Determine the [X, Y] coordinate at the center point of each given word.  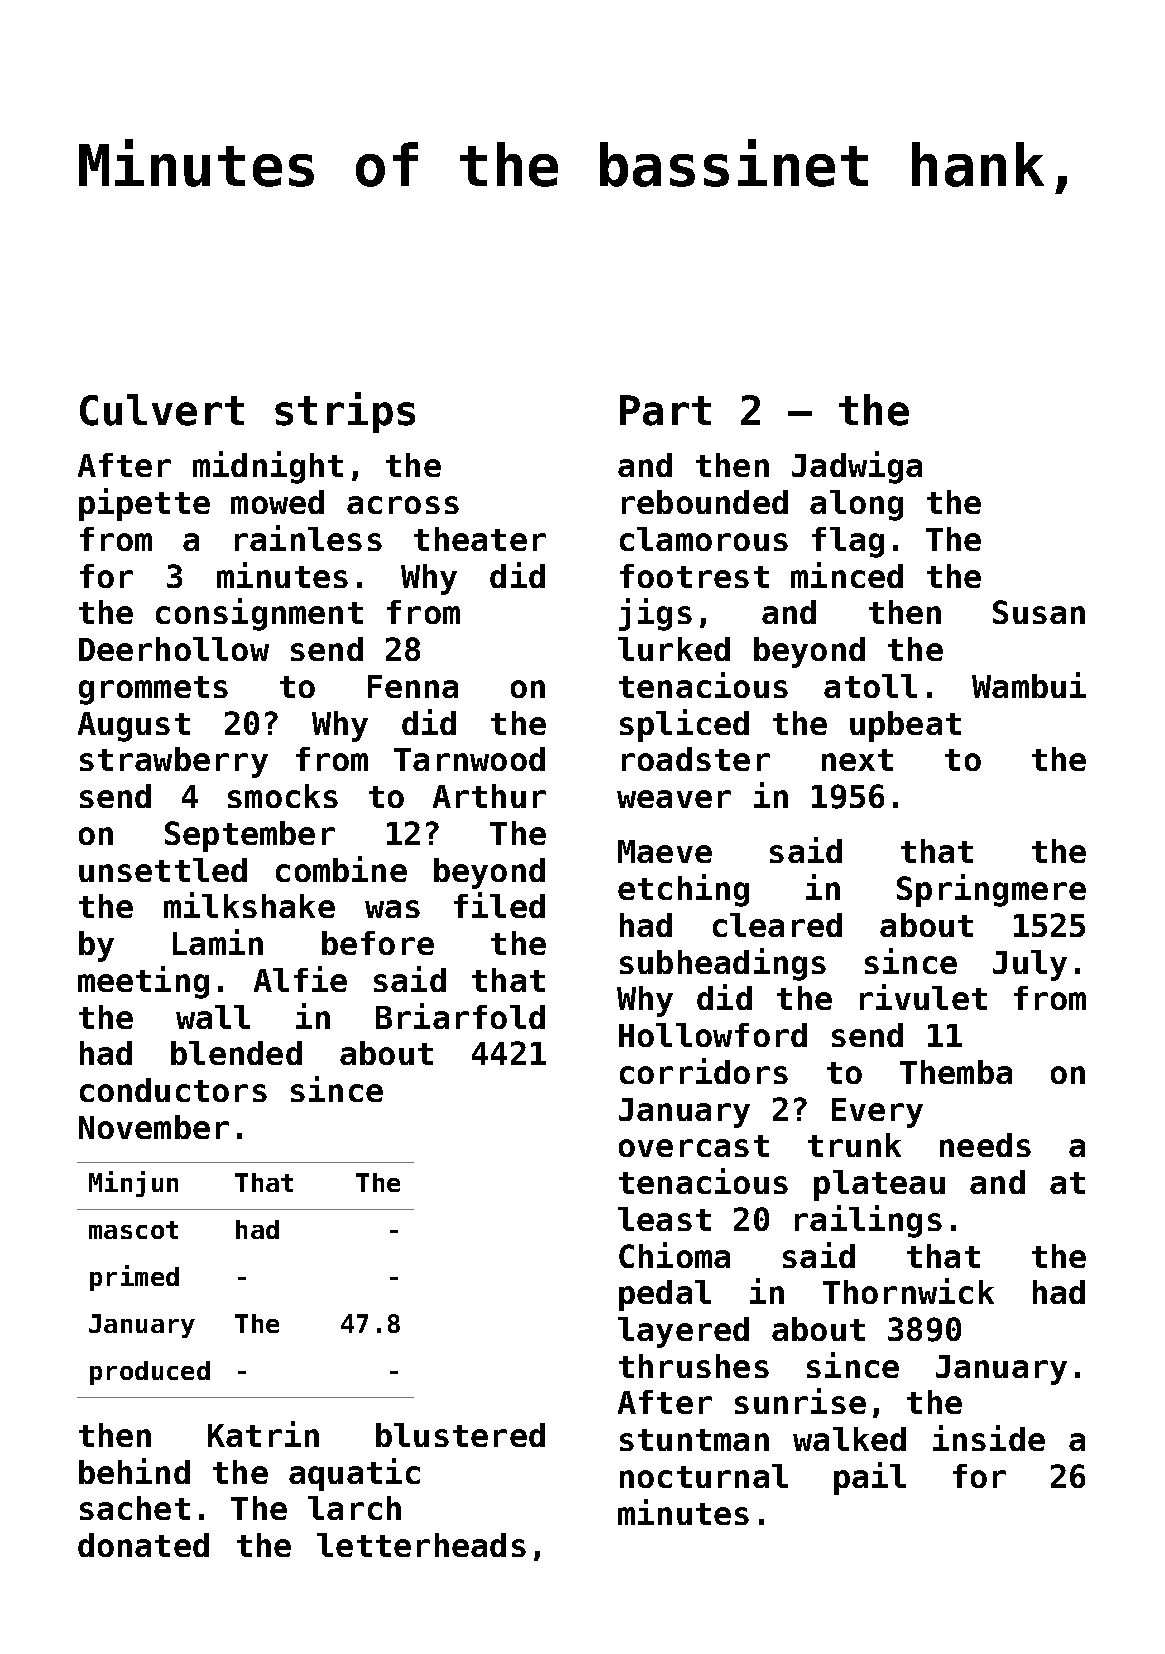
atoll [870, 686]
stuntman [694, 1440]
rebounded [705, 502]
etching [683, 890]
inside [989, 1438]
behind [134, 1471]
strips [345, 412]
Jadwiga [857, 467]
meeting [143, 982]
